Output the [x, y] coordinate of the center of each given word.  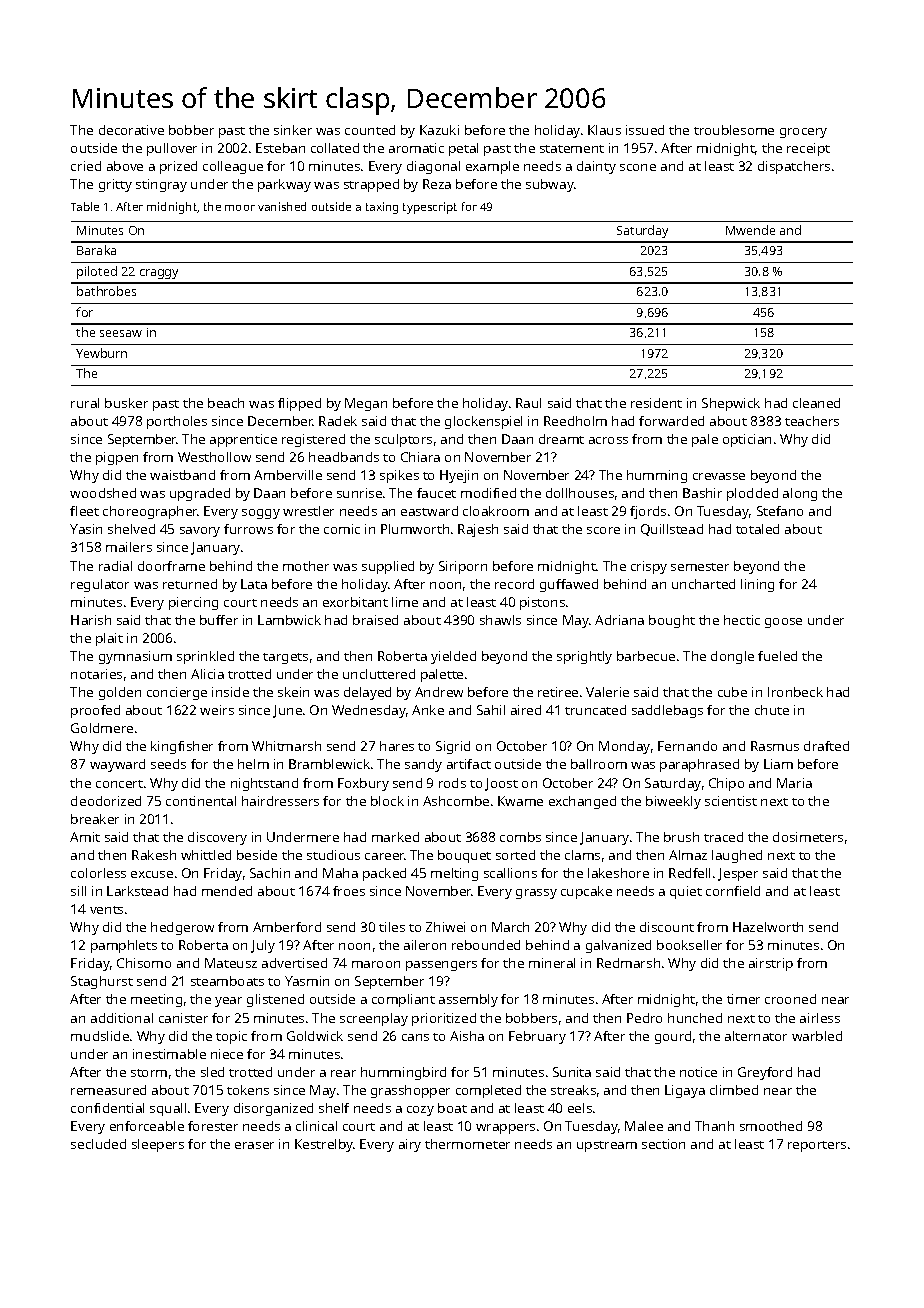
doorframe [171, 566]
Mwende [750, 230]
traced [723, 837]
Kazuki [439, 130]
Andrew [439, 692]
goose [783, 623]
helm [253, 764]
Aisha [467, 1036]
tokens [248, 1090]
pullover [172, 149]
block [387, 801]
